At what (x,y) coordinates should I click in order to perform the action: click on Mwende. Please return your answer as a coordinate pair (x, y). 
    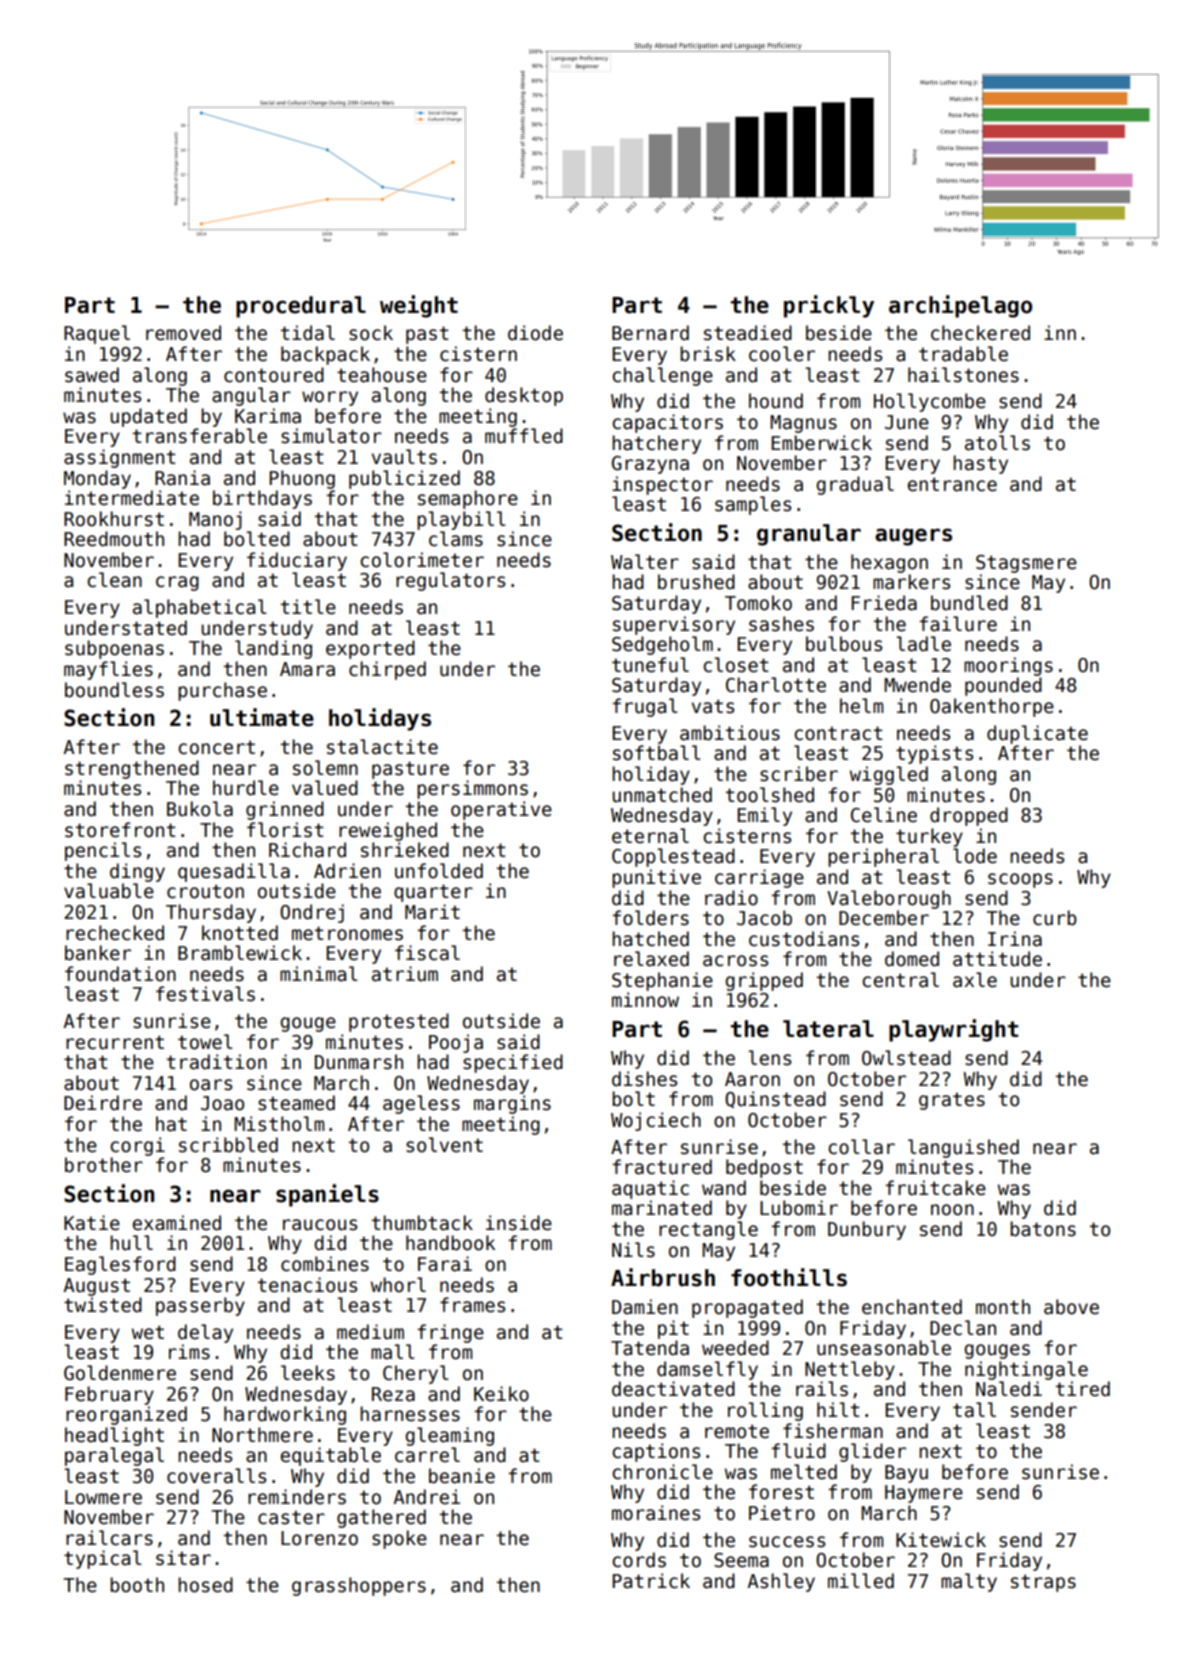
    Looking at the image, I should click on (917, 685).
